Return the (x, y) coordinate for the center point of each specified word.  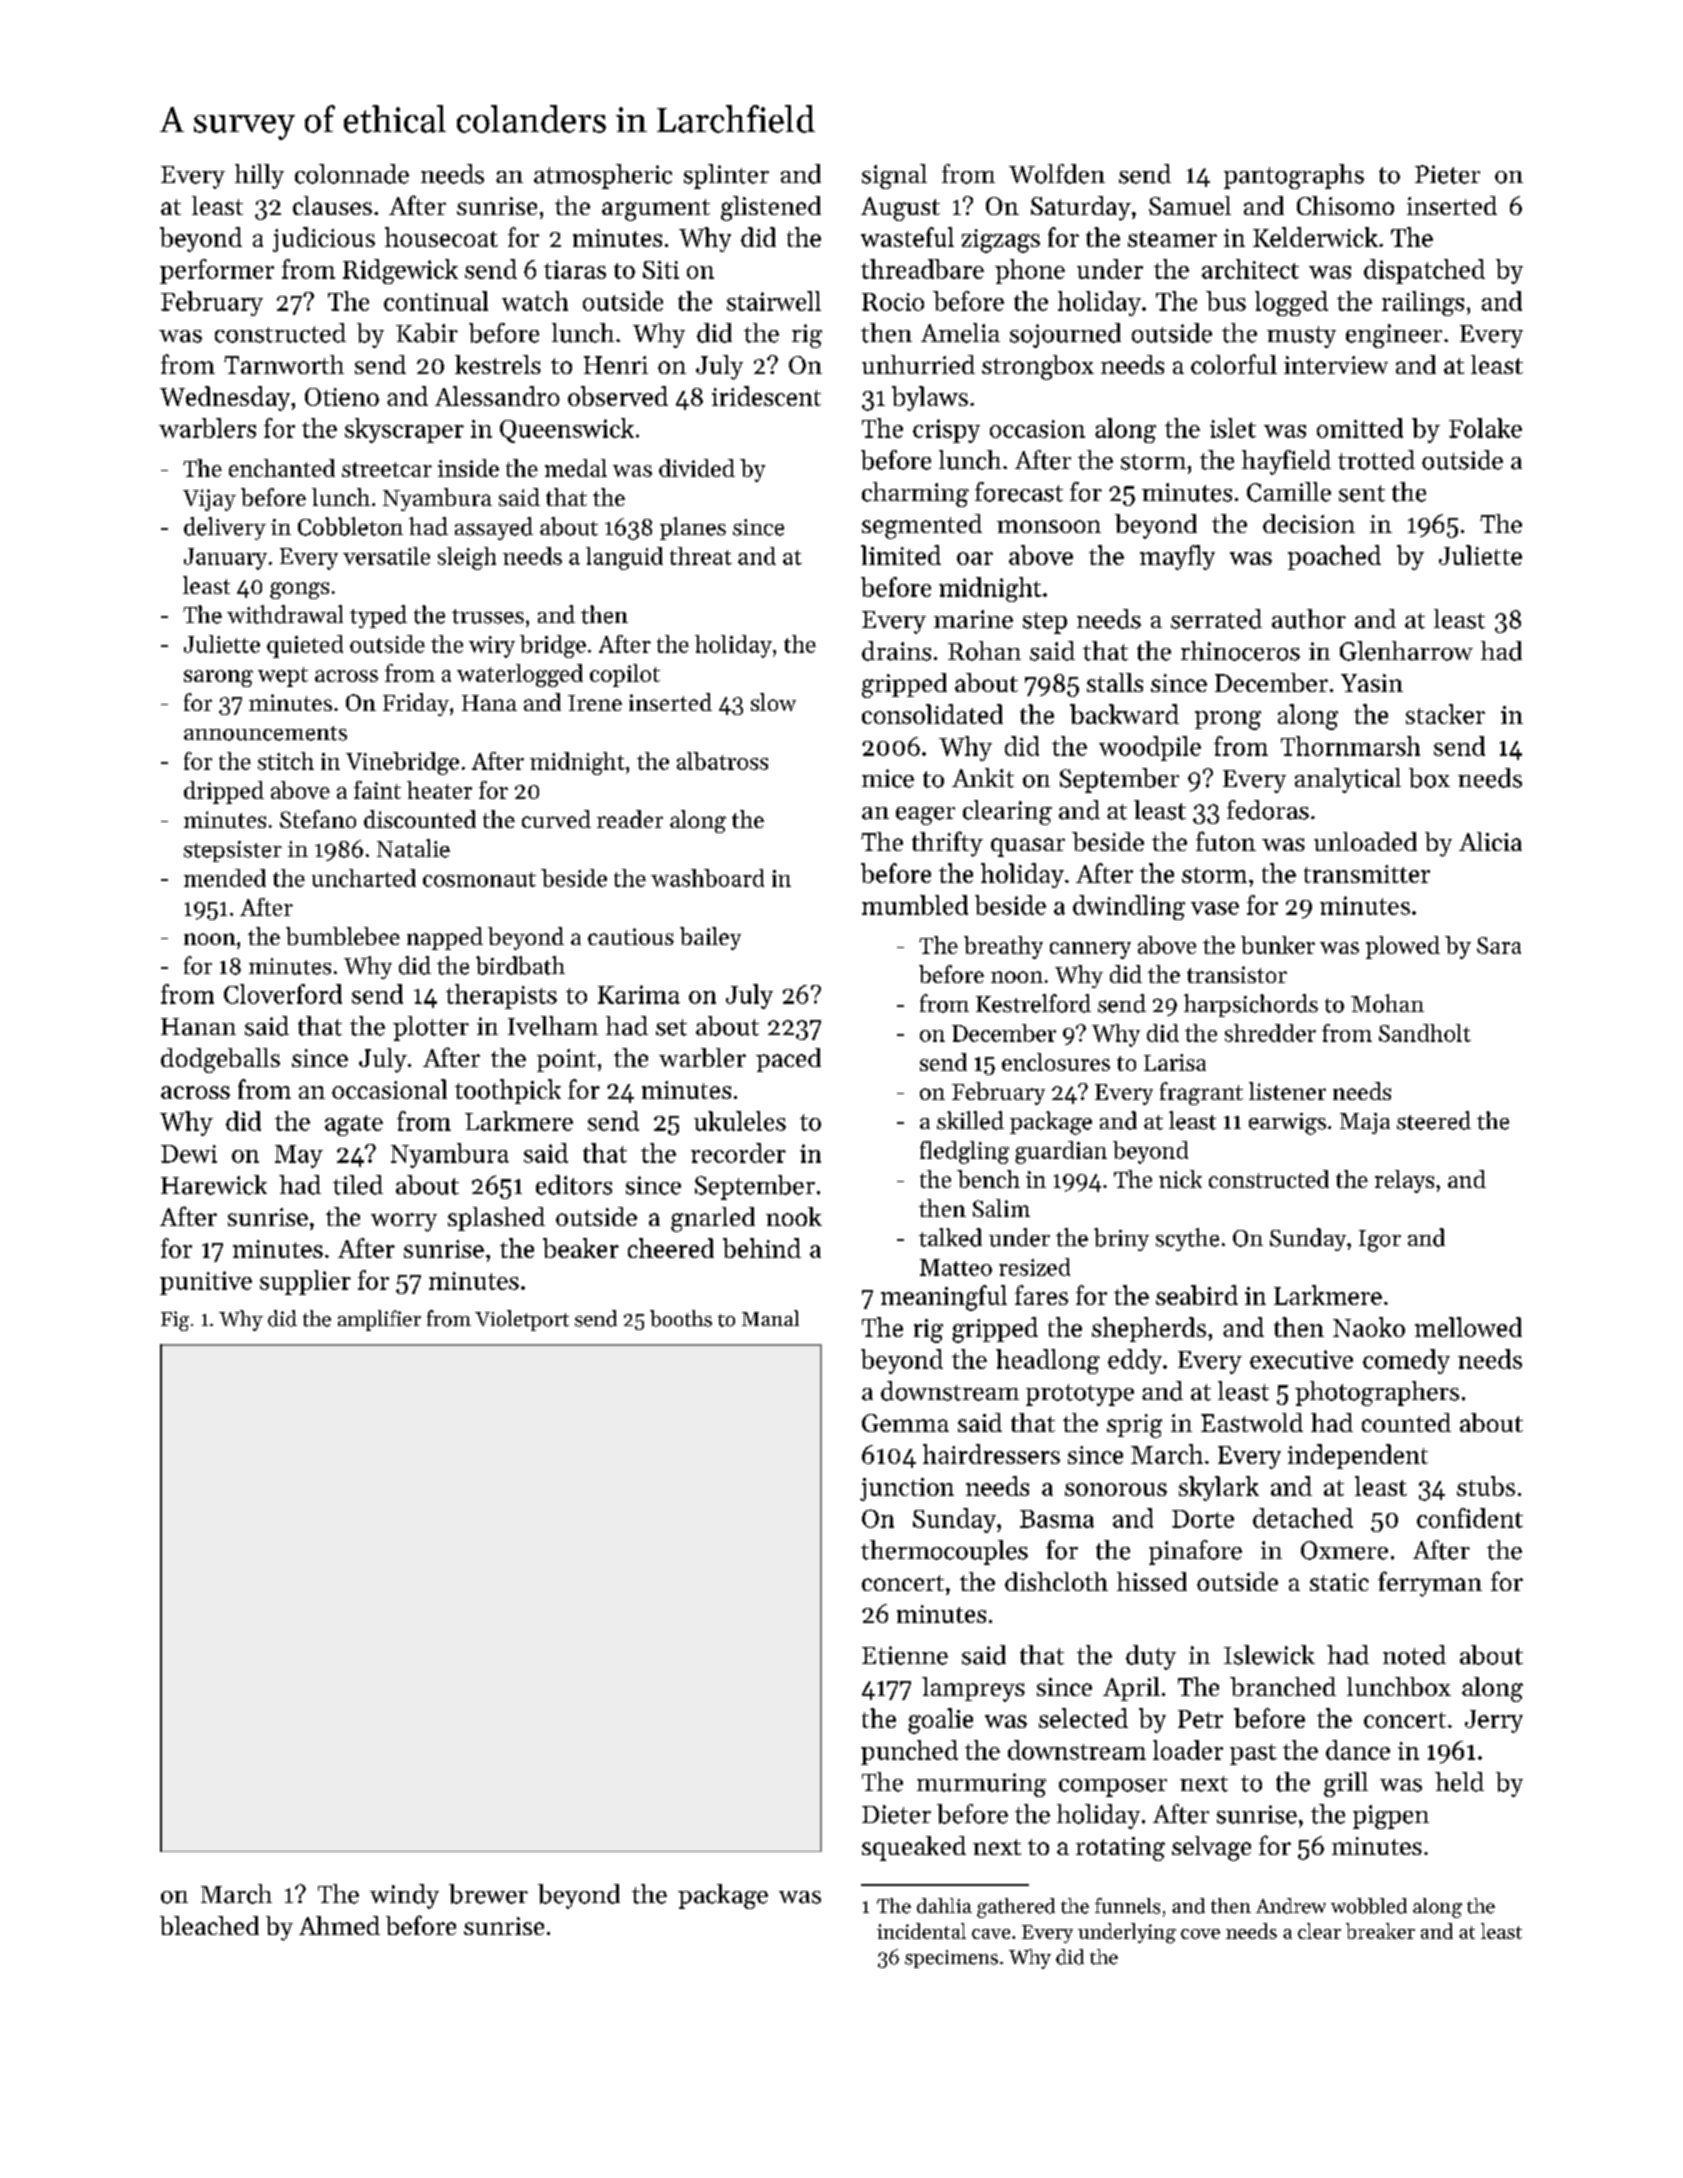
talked (950, 1237)
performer (217, 271)
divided (697, 468)
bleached (209, 1925)
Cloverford (283, 994)
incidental (921, 1931)
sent (1362, 493)
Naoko (1369, 1327)
